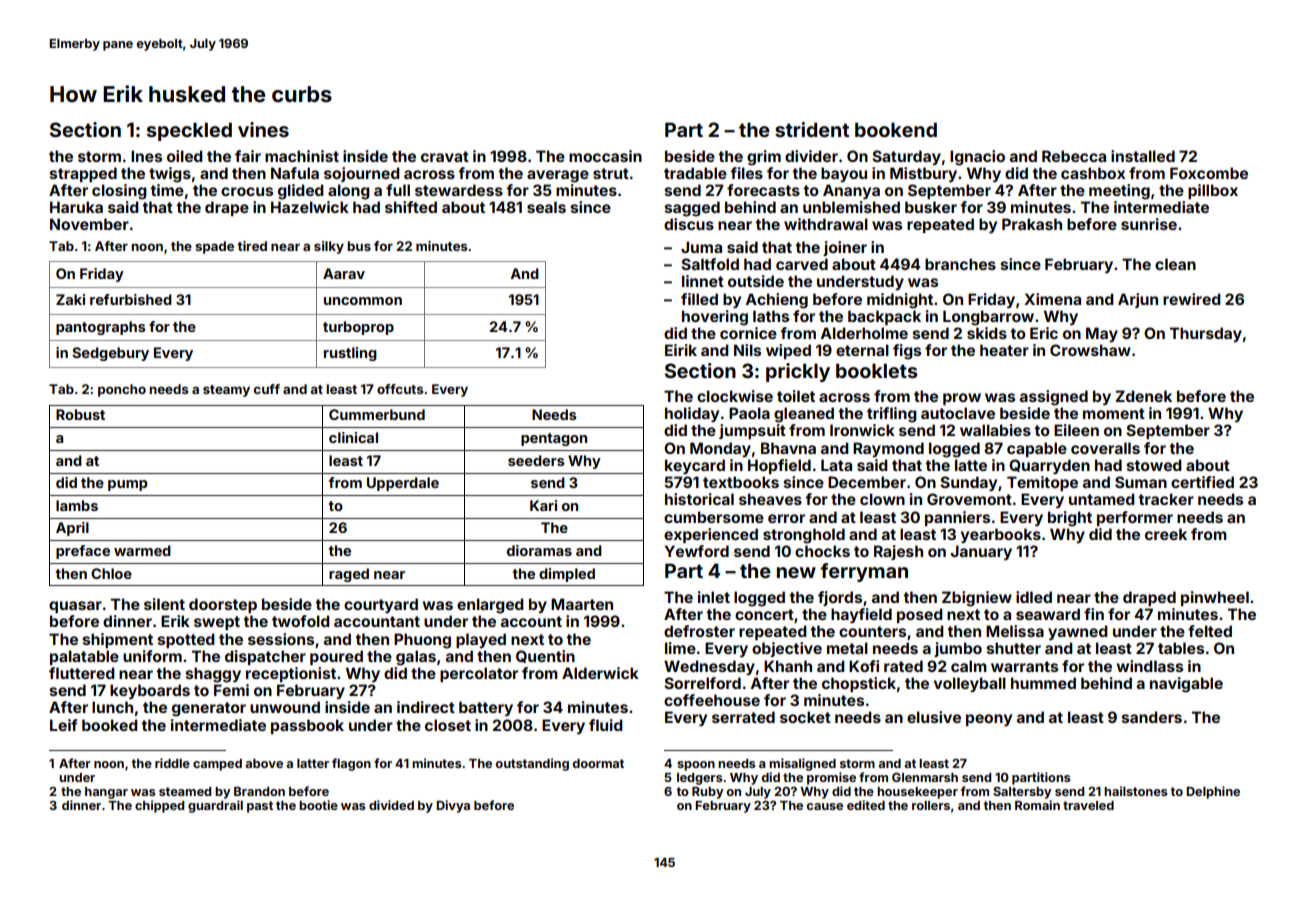  Describe the element at coordinates (1152, 717) in the screenshot. I see `sanders` at that location.
